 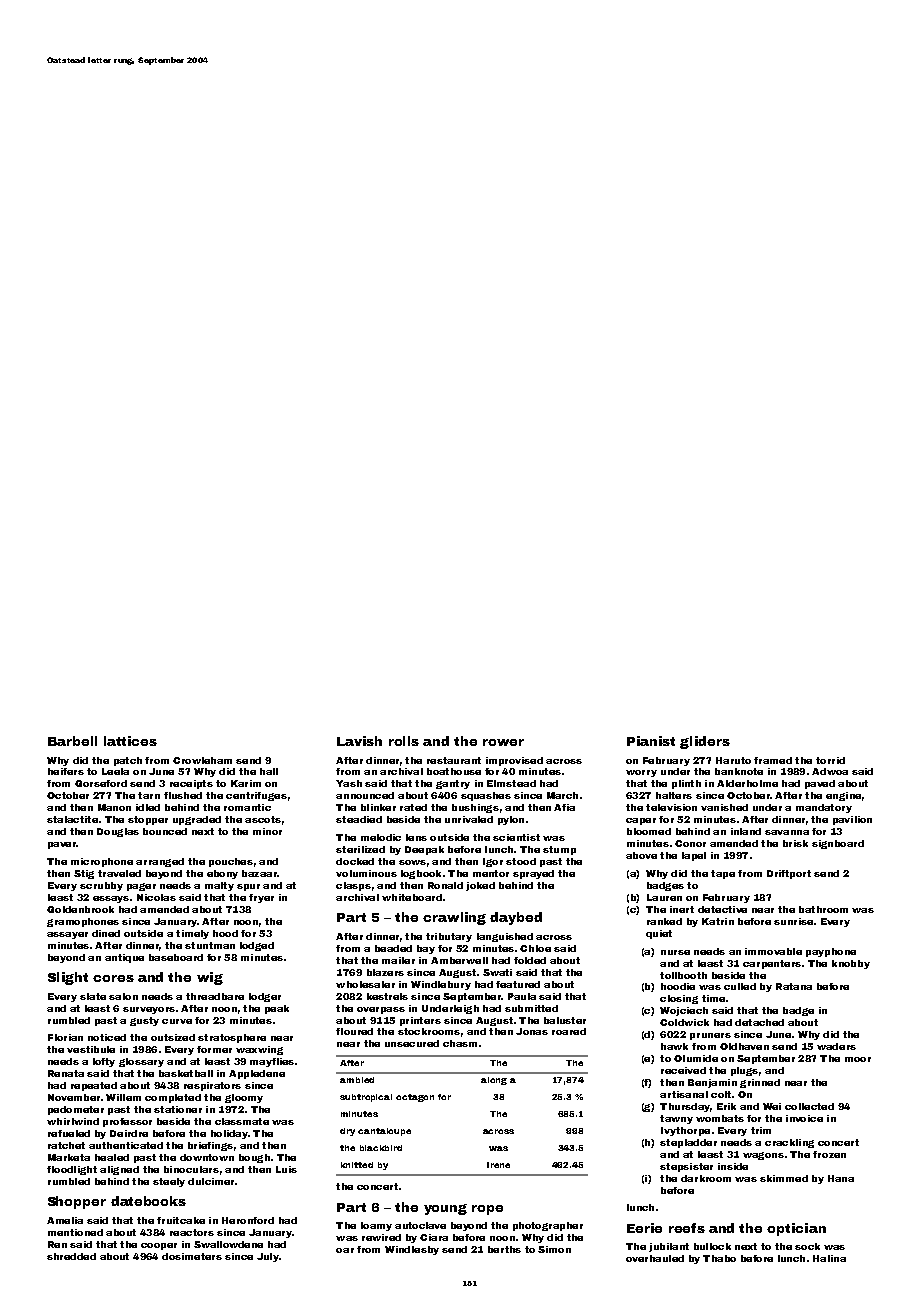 I want to click on lodger, so click(x=265, y=997).
